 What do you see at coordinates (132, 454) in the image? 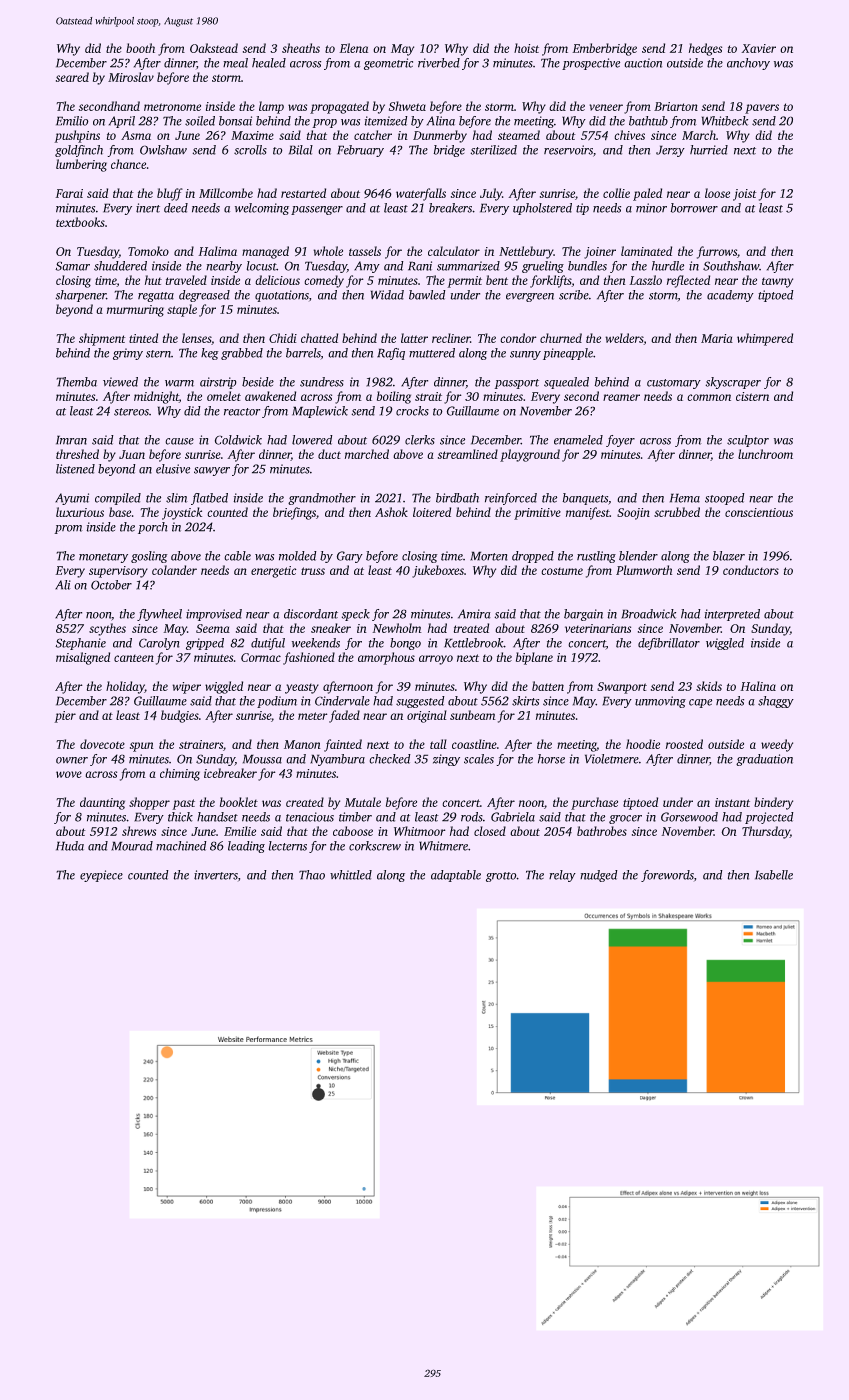
I see `Juan` at bounding box center [132, 454].
